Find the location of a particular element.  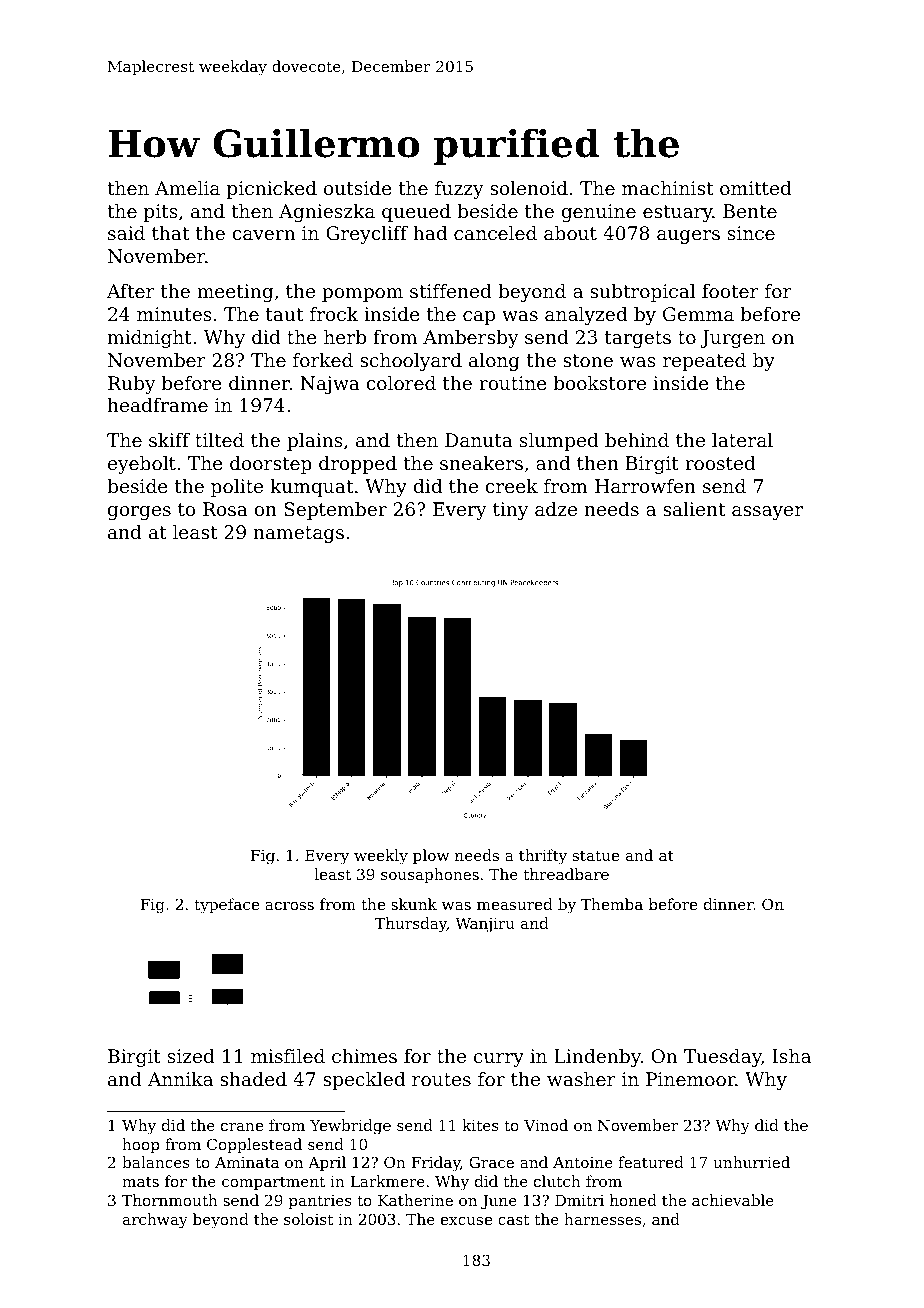

cavern is located at coordinates (263, 235).
